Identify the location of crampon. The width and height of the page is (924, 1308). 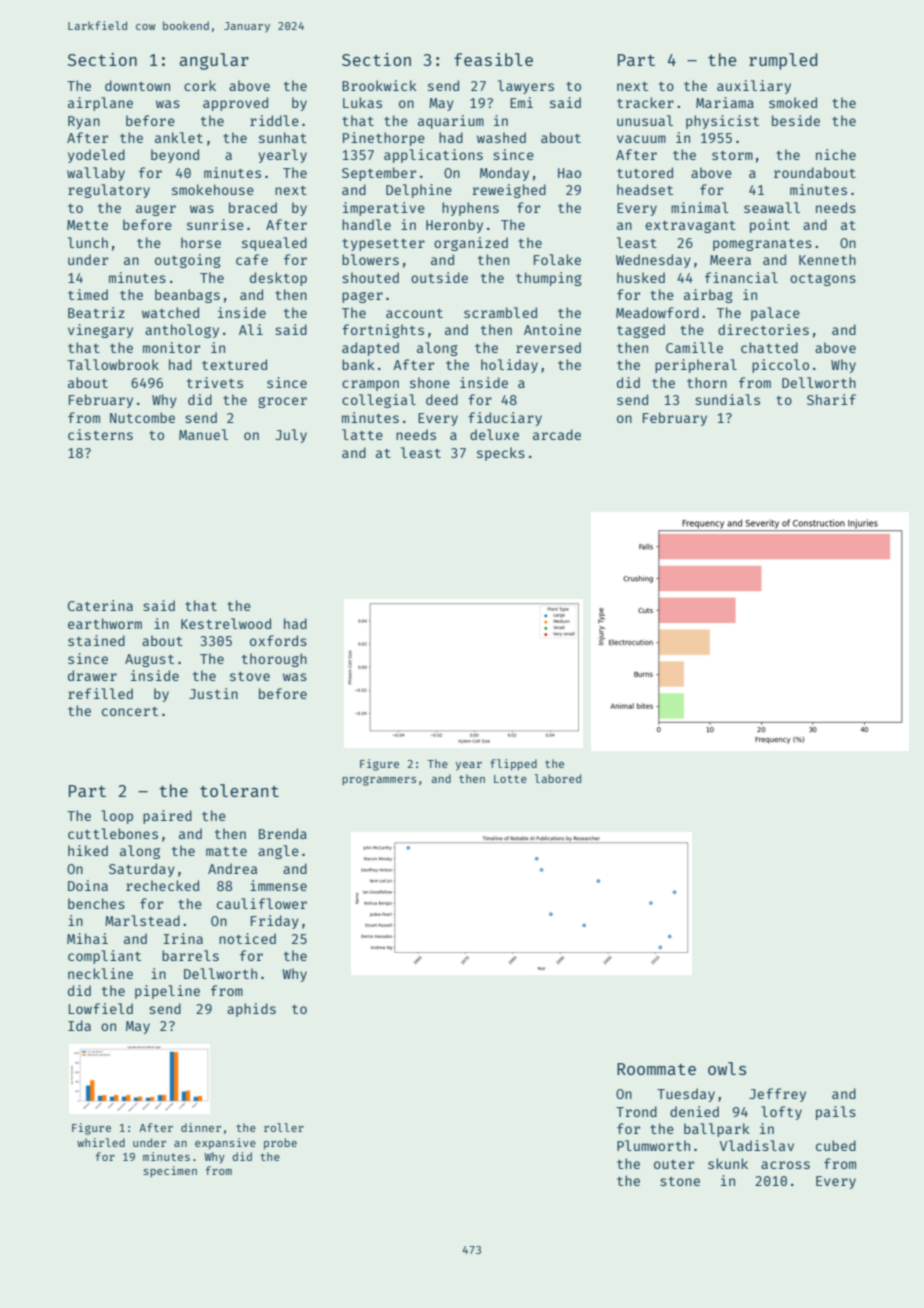
(370, 385).
